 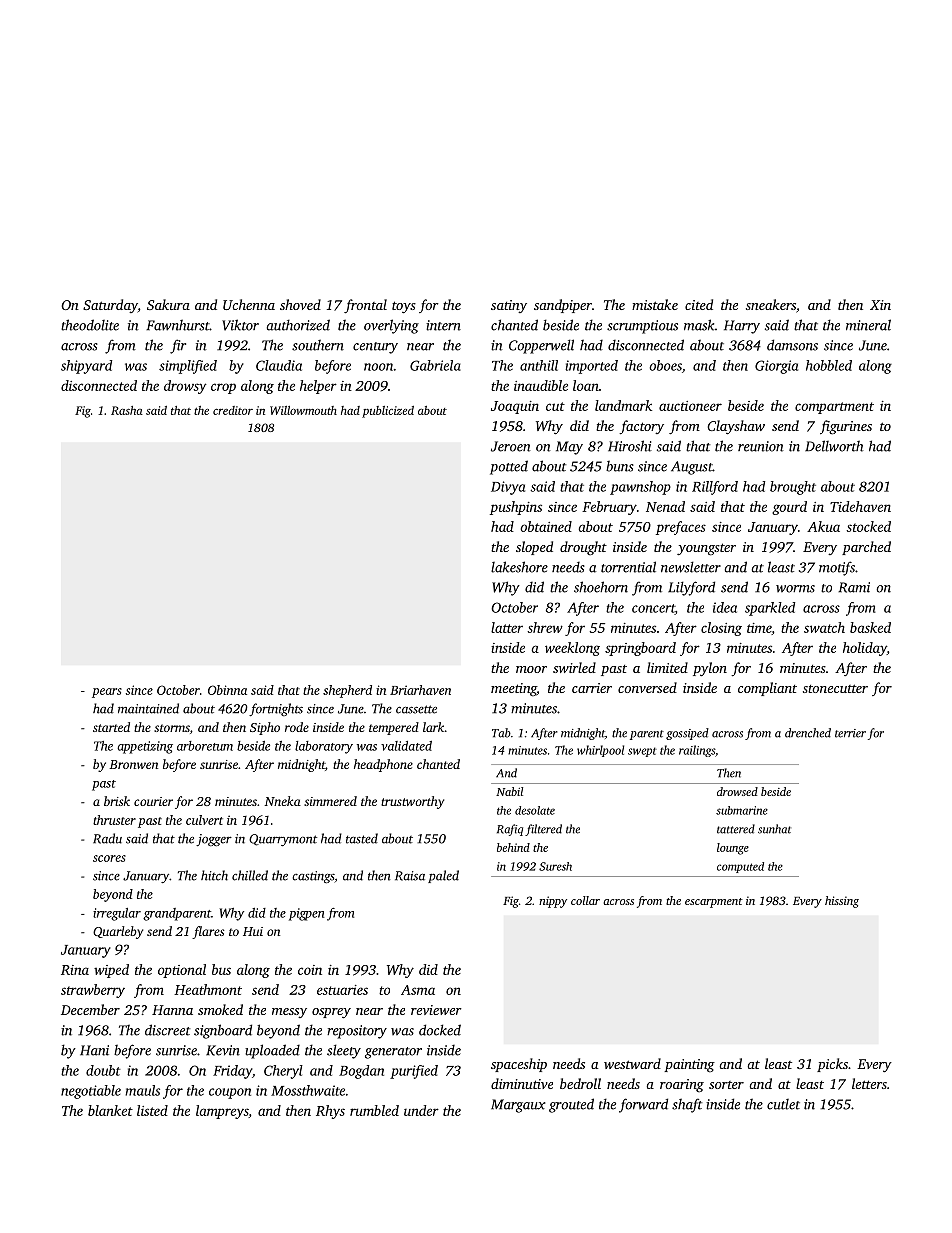 What do you see at coordinates (737, 791) in the image?
I see `drowsed` at bounding box center [737, 791].
